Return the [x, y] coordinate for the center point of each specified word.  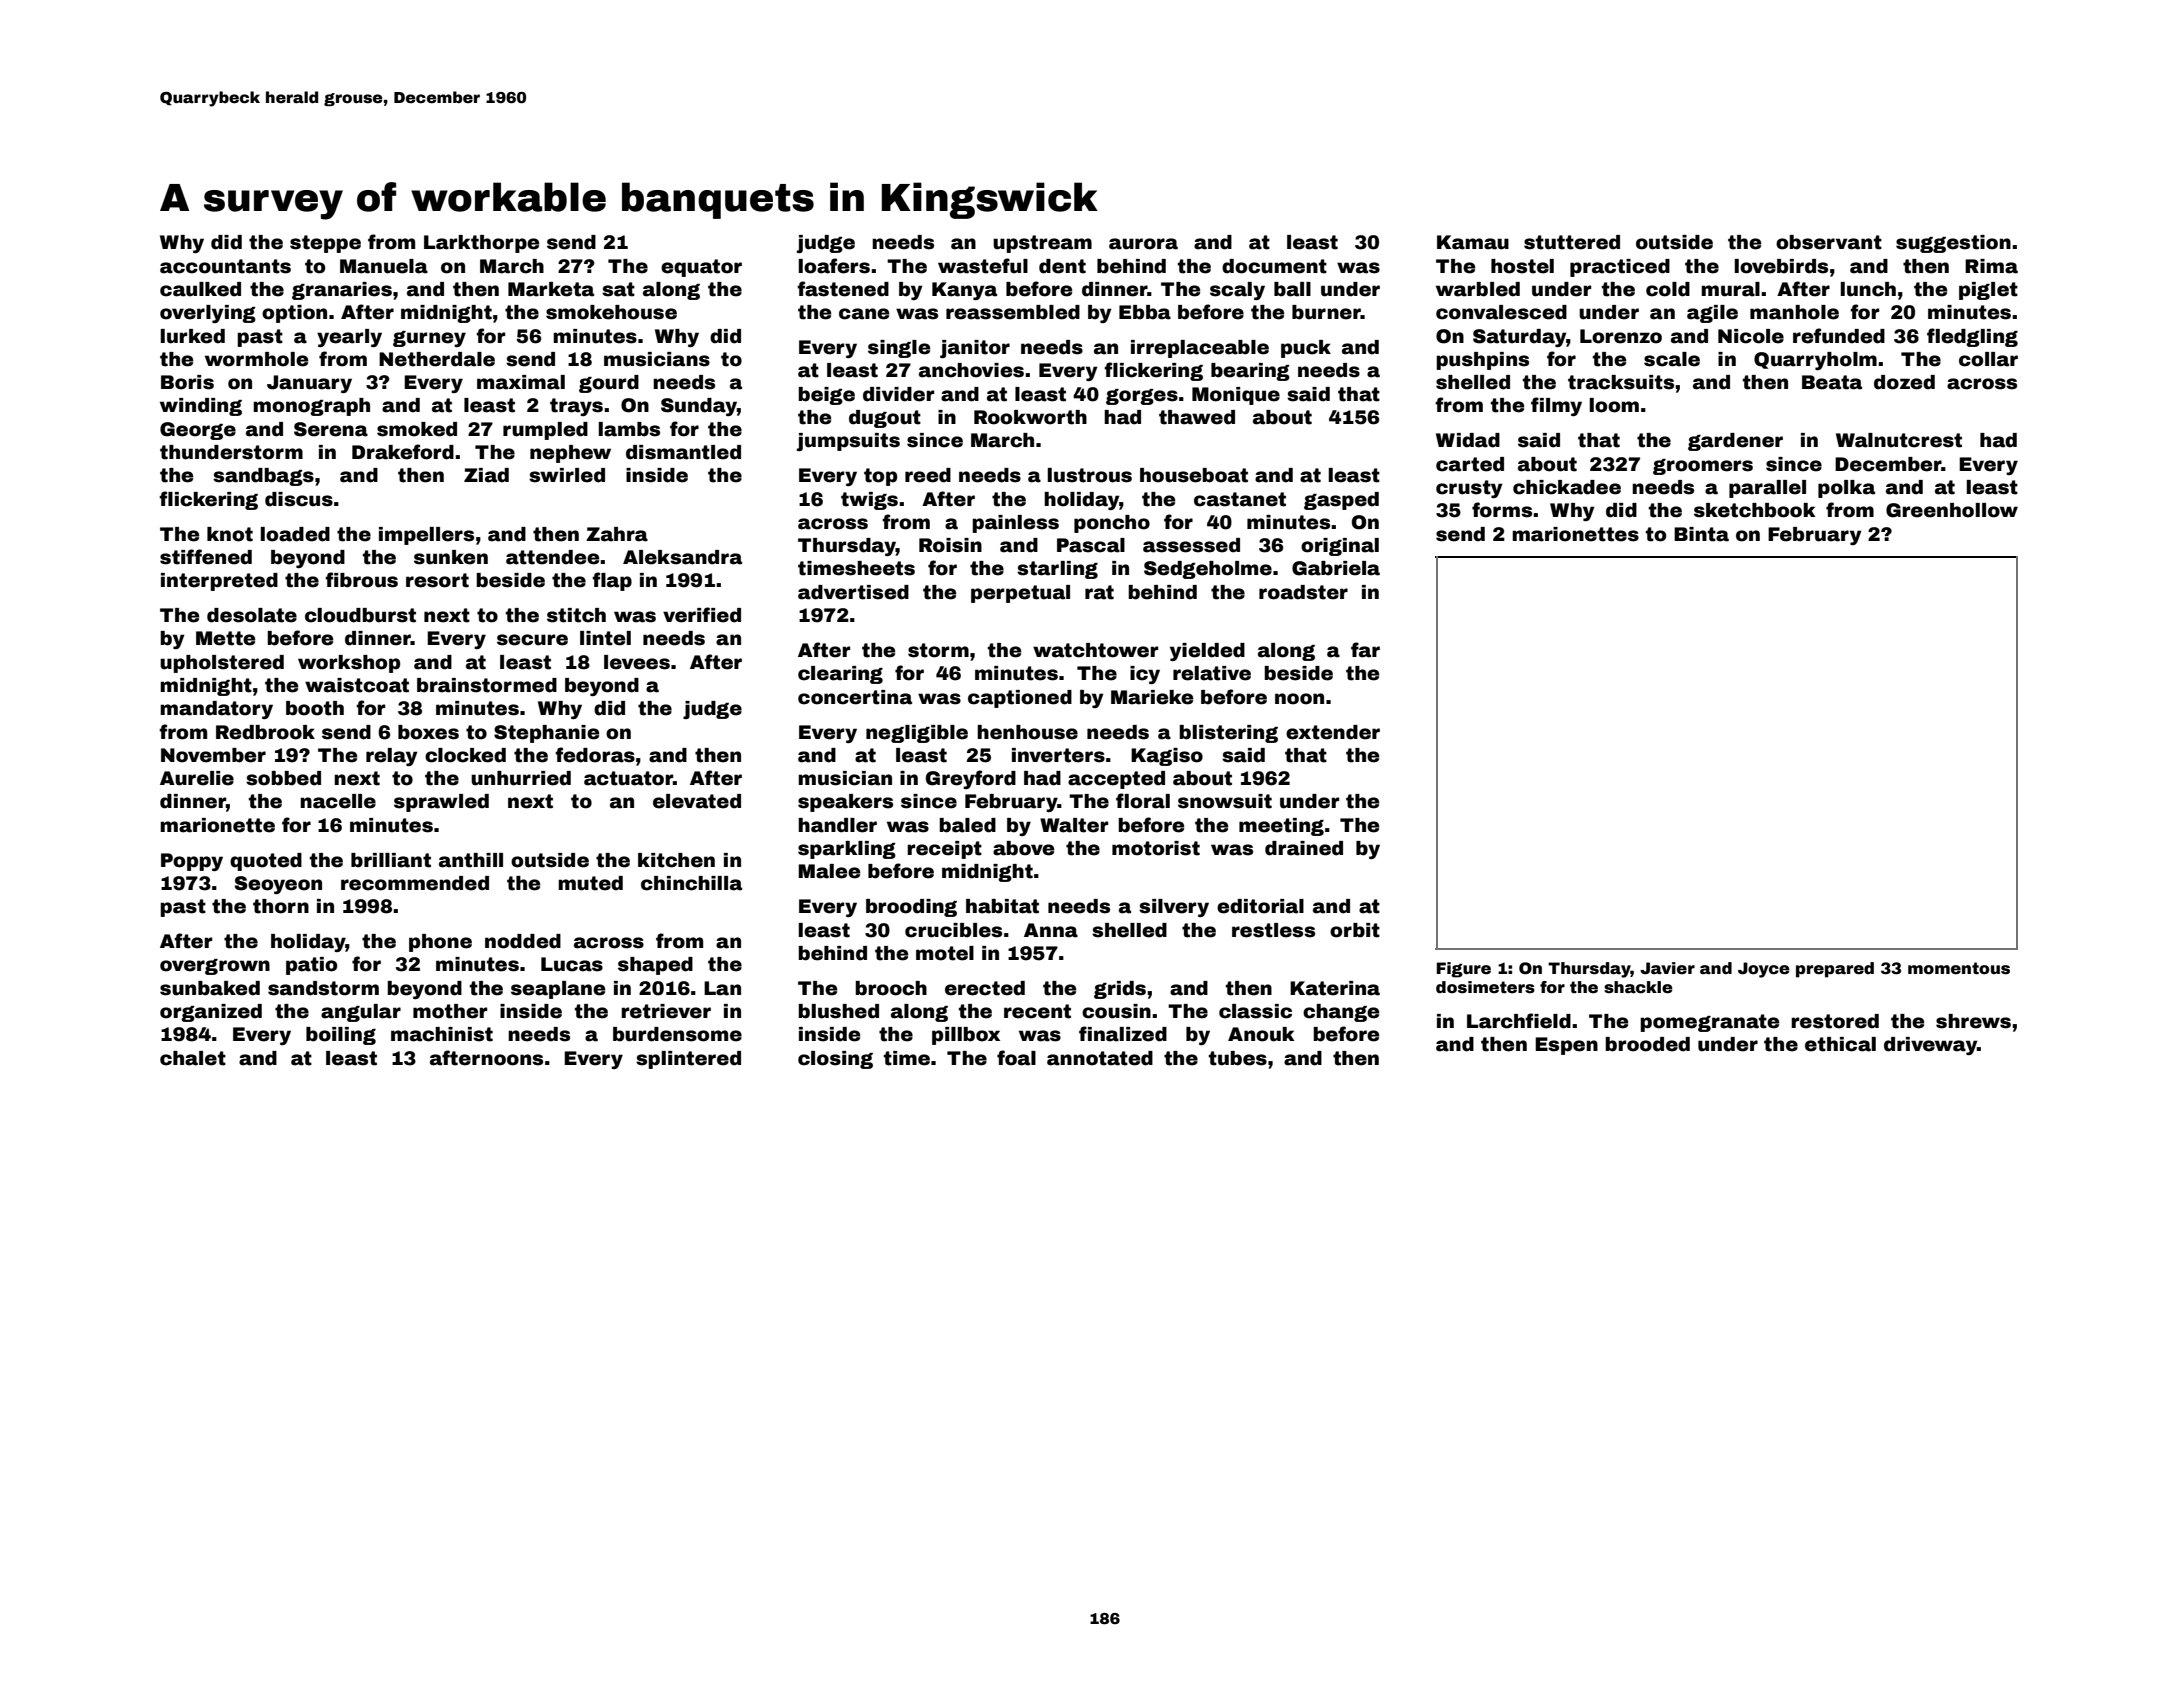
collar [1988, 359]
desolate [252, 615]
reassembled [1013, 312]
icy [1145, 675]
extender [1333, 732]
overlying [208, 314]
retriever [666, 1011]
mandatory [216, 710]
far [1365, 650]
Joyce [1764, 970]
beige [826, 396]
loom [1614, 405]
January [309, 384]
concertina [855, 697]
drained [1304, 848]
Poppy [192, 862]
